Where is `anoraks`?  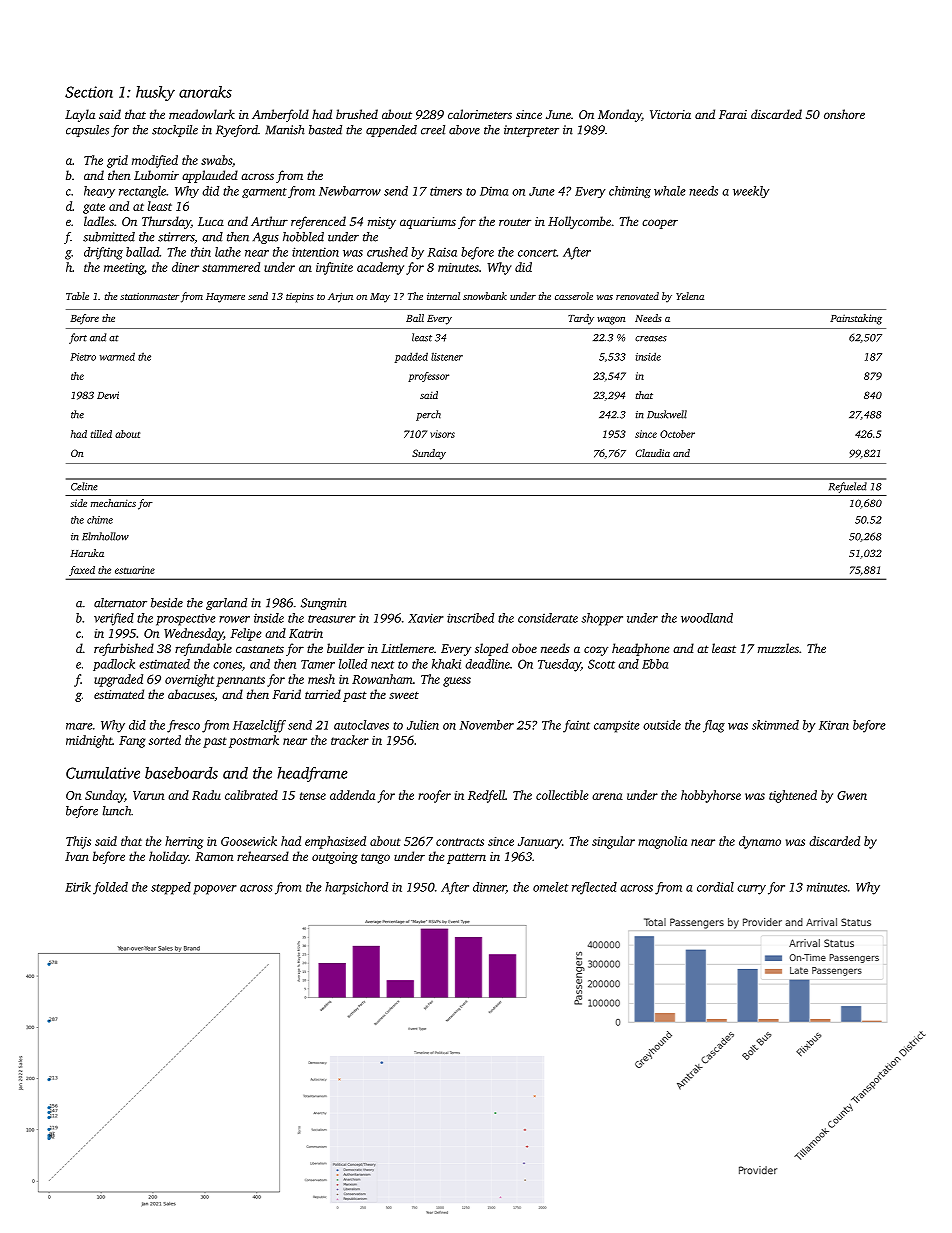
anoraks is located at coordinates (205, 92).
